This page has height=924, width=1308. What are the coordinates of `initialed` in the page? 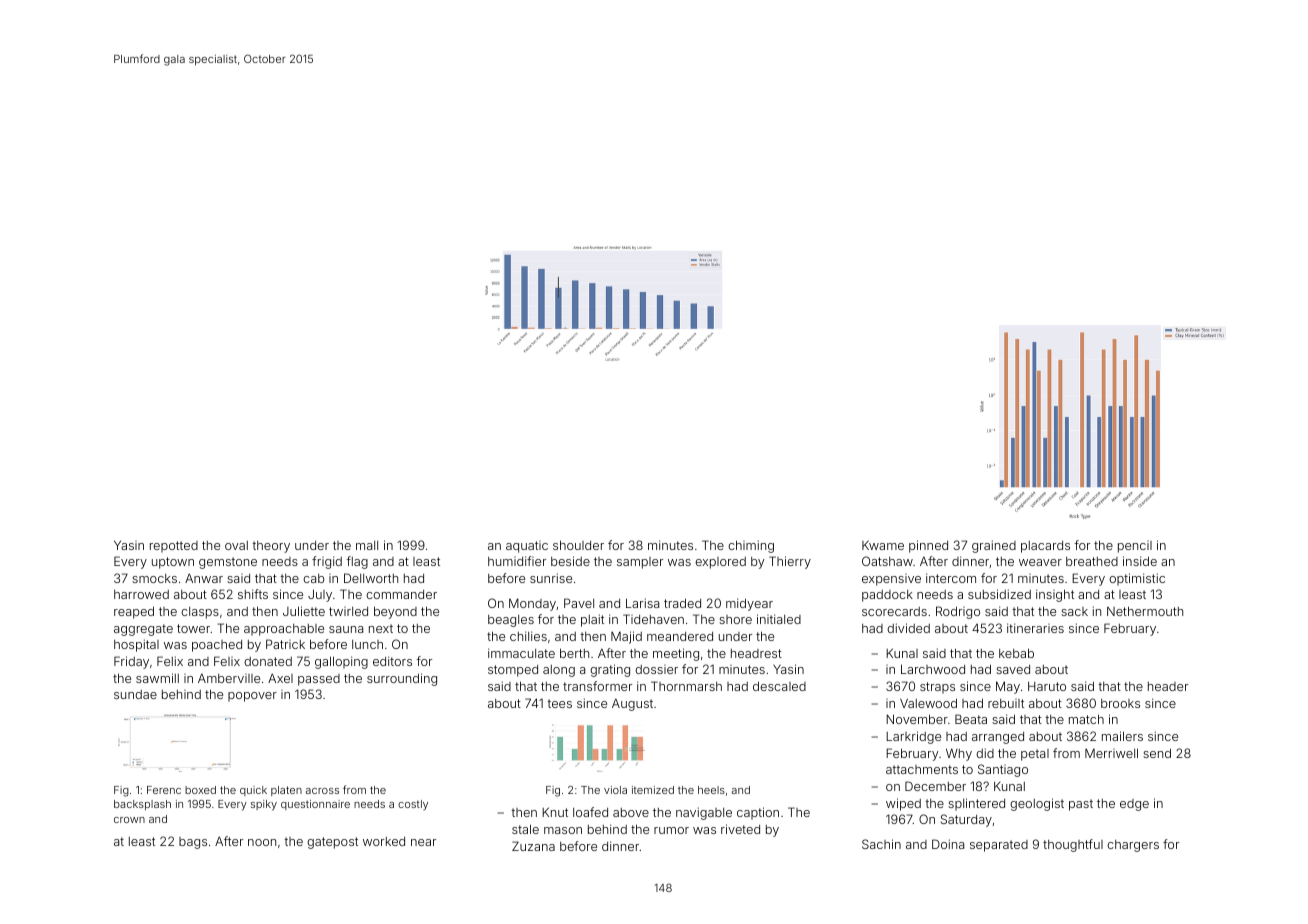 It's located at (779, 619).
